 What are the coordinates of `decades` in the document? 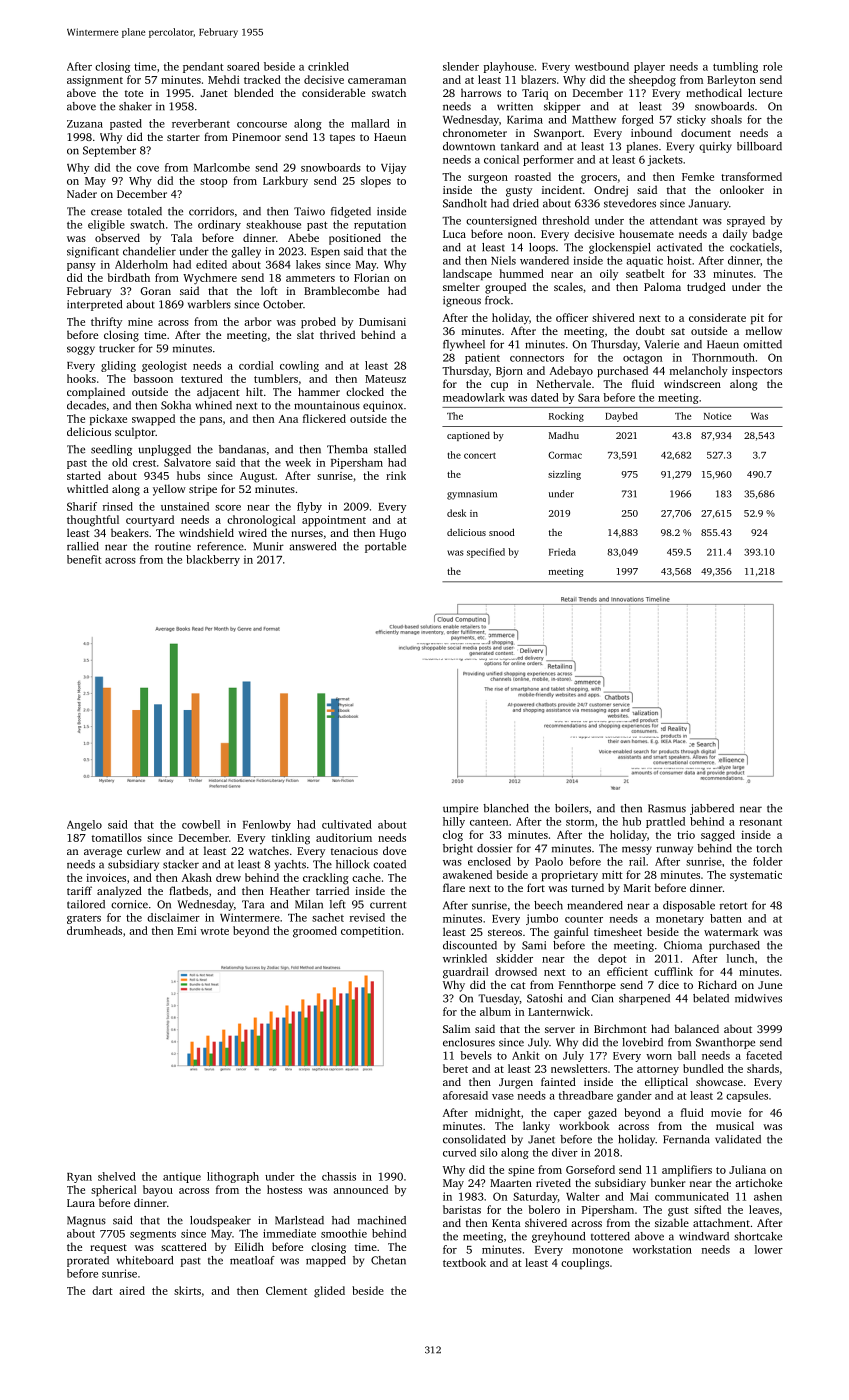 It's located at (86, 405).
